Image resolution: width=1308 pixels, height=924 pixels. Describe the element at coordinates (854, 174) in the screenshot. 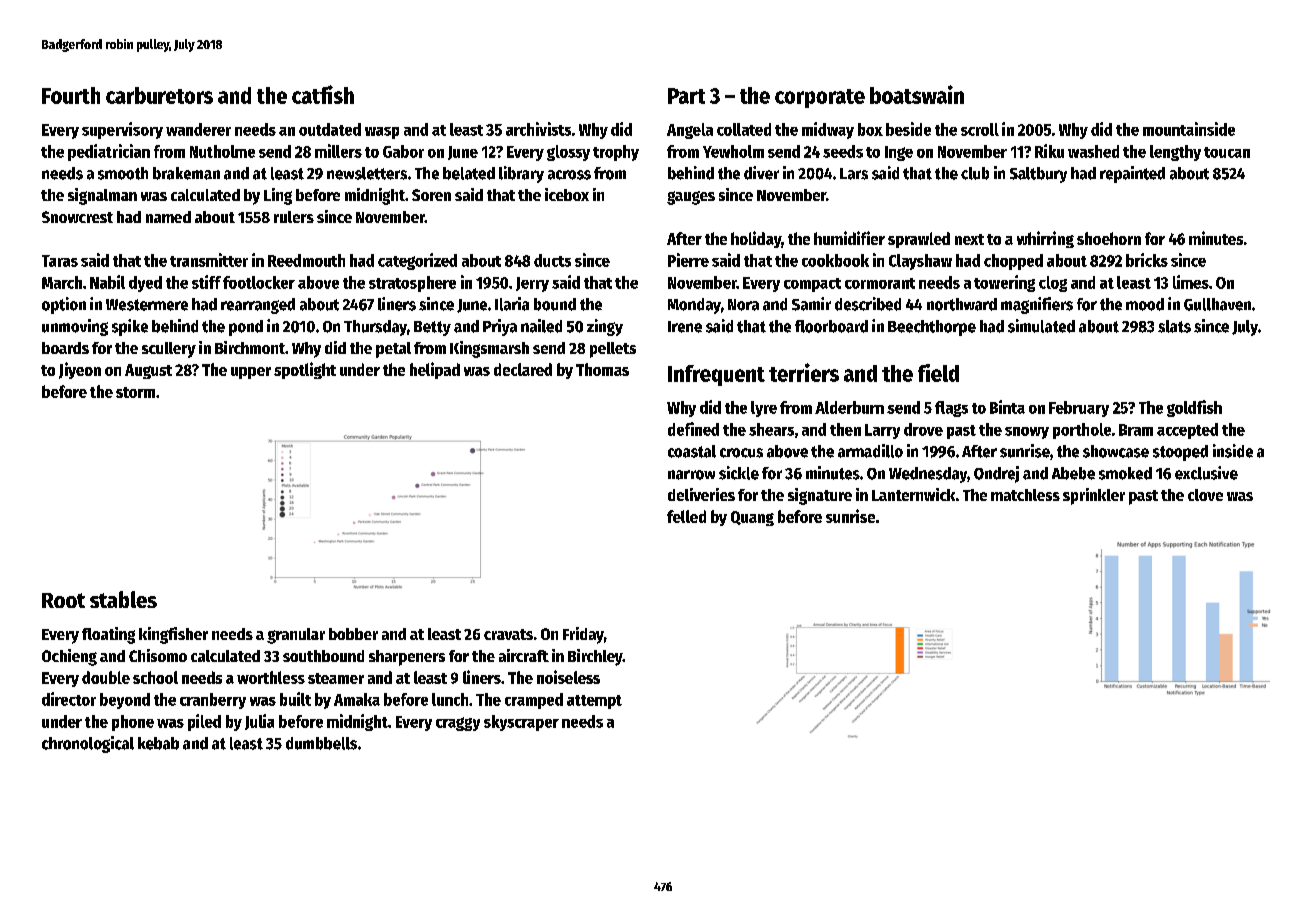

I see `Lars` at that location.
